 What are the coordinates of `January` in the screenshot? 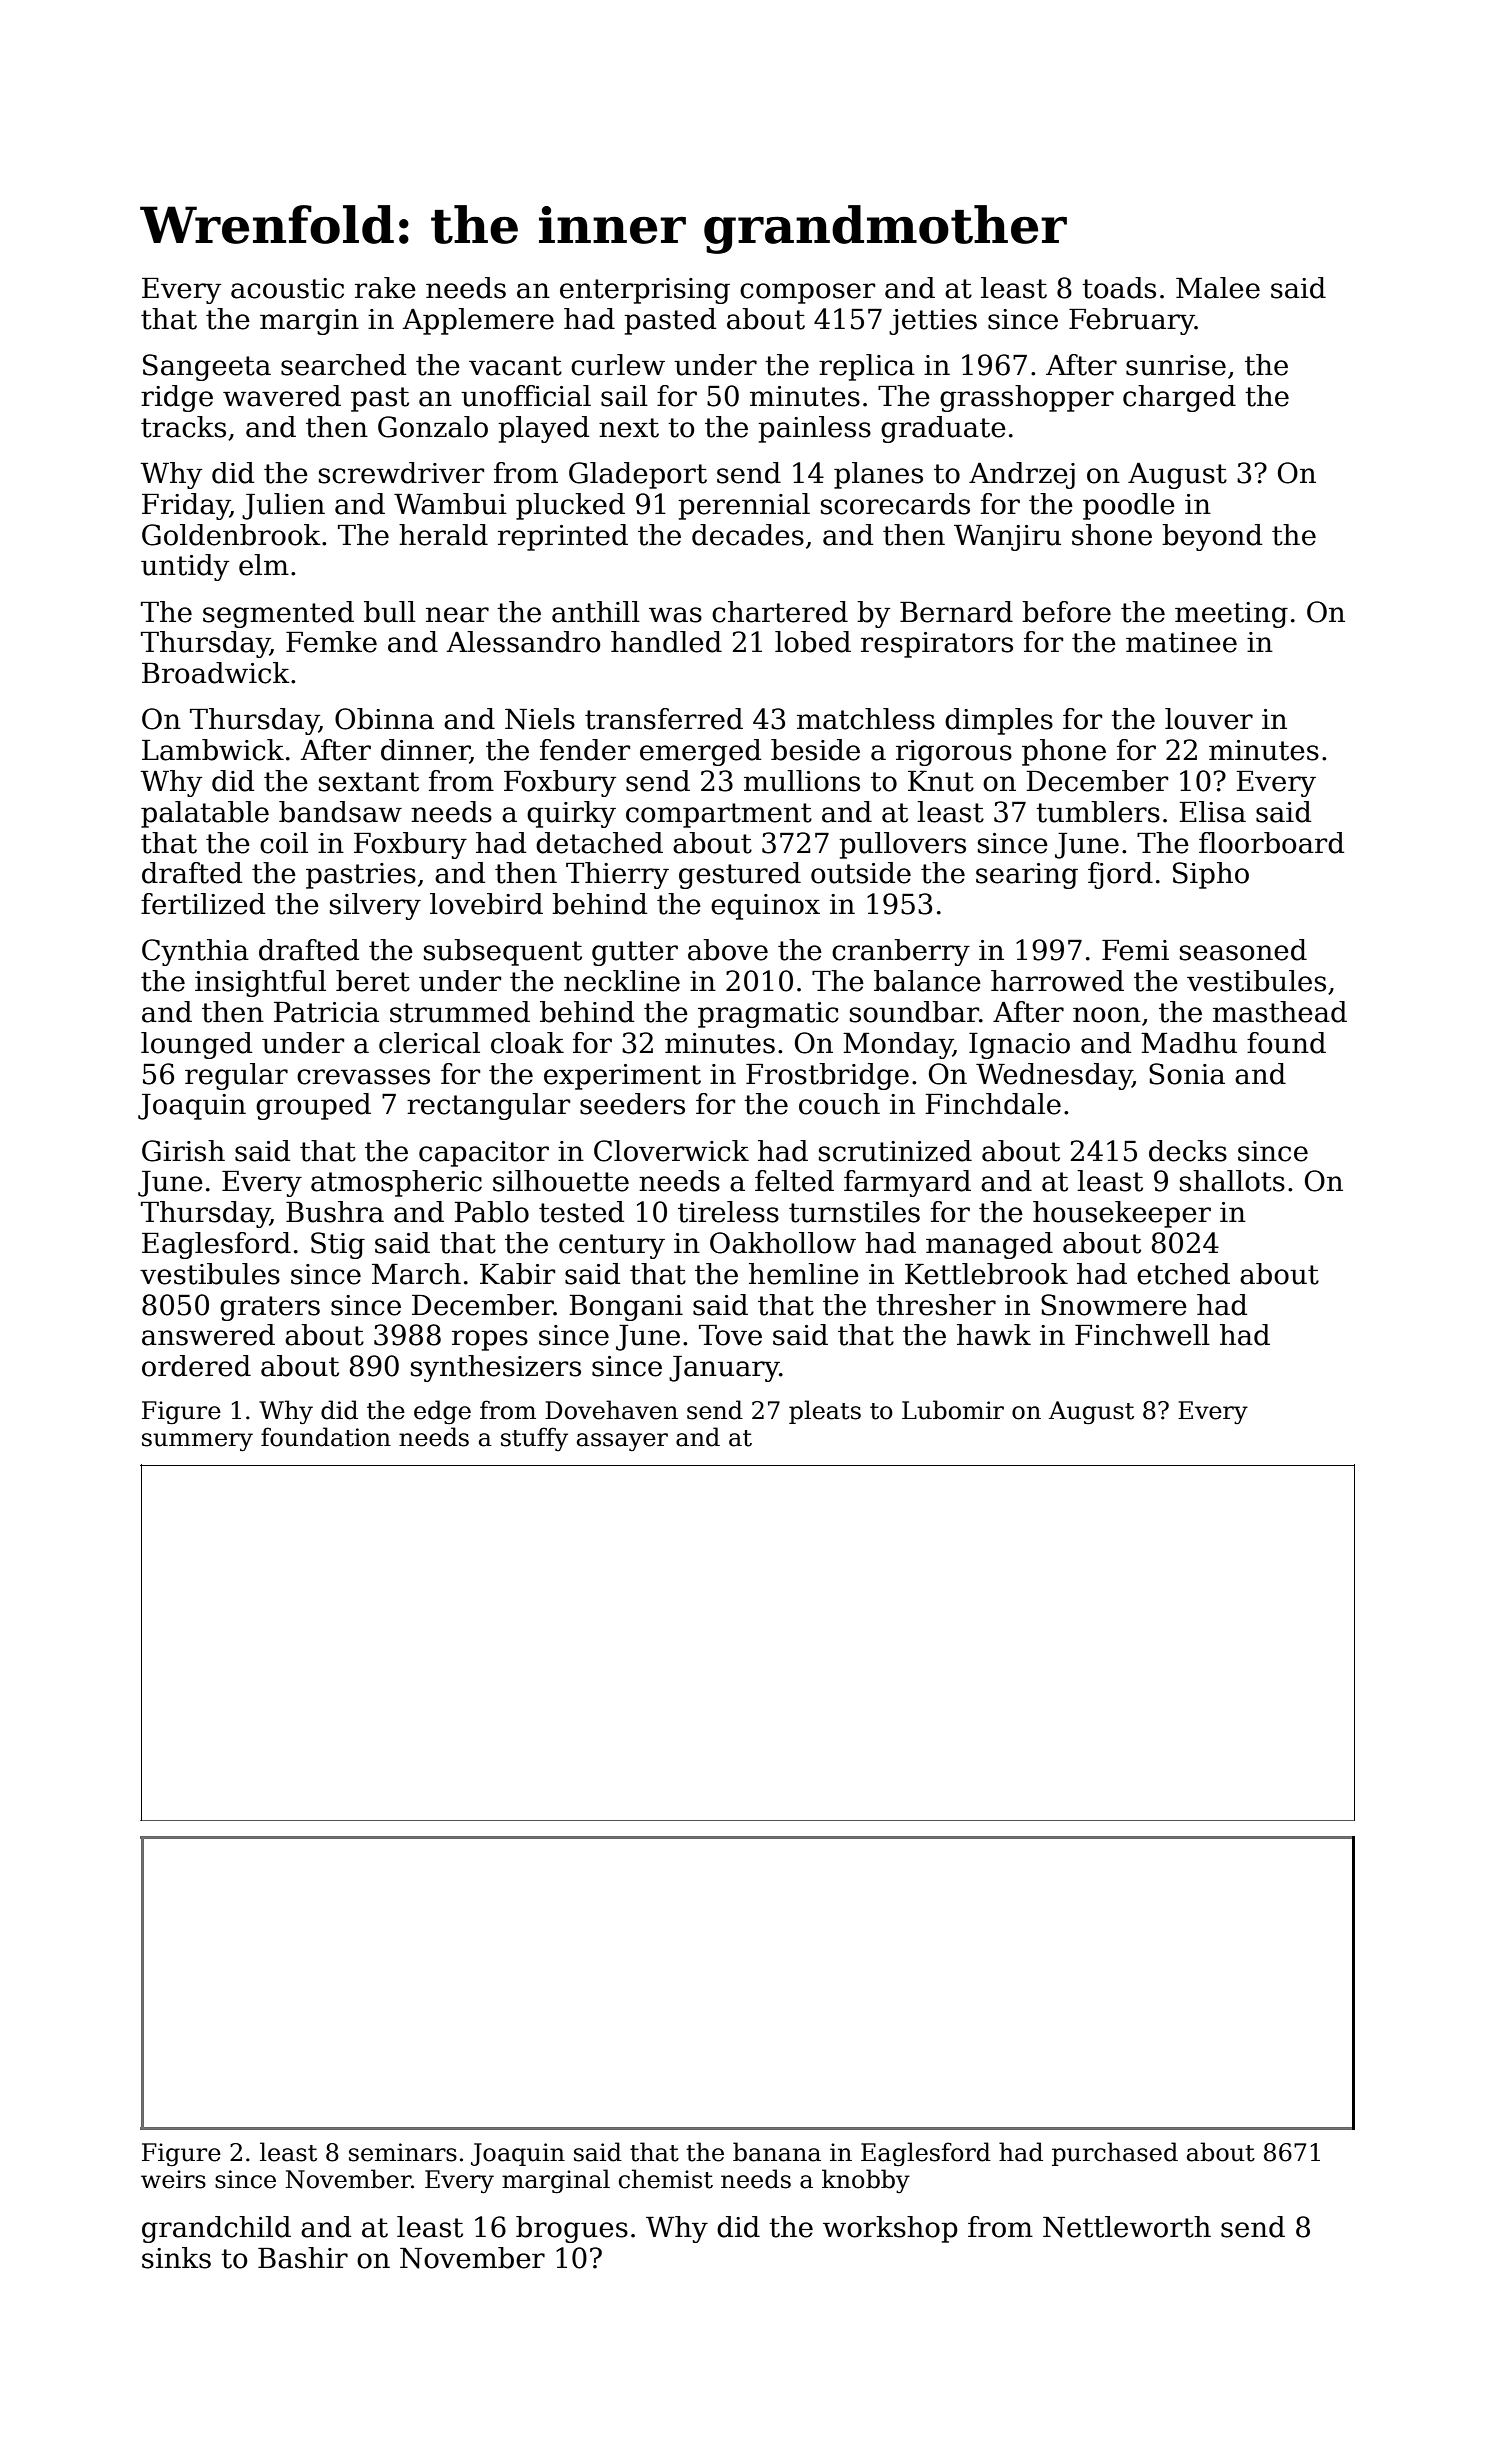 It's located at (724, 1369).
